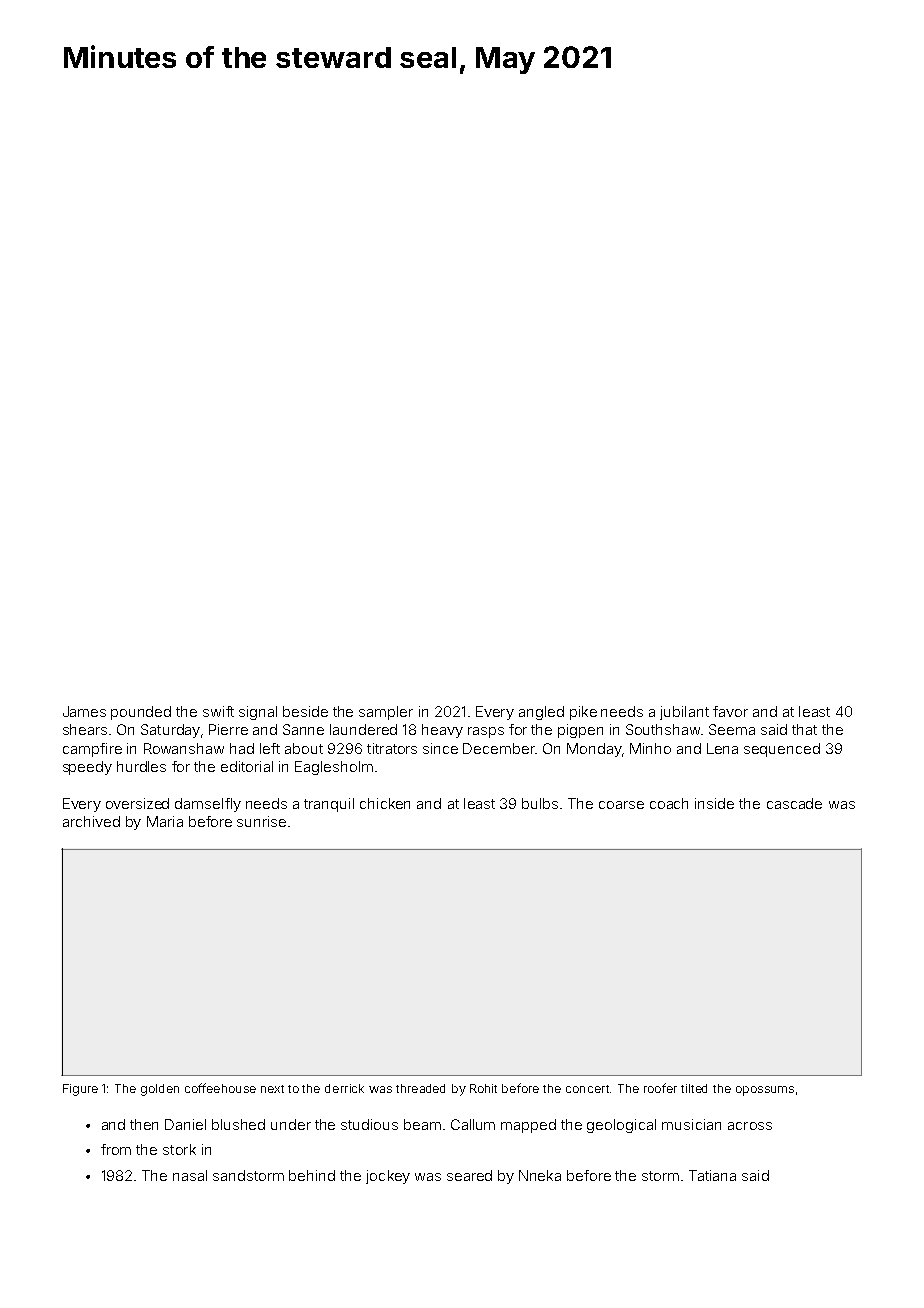 This document has width=924, height=1308. I want to click on sunrise, so click(261, 821).
